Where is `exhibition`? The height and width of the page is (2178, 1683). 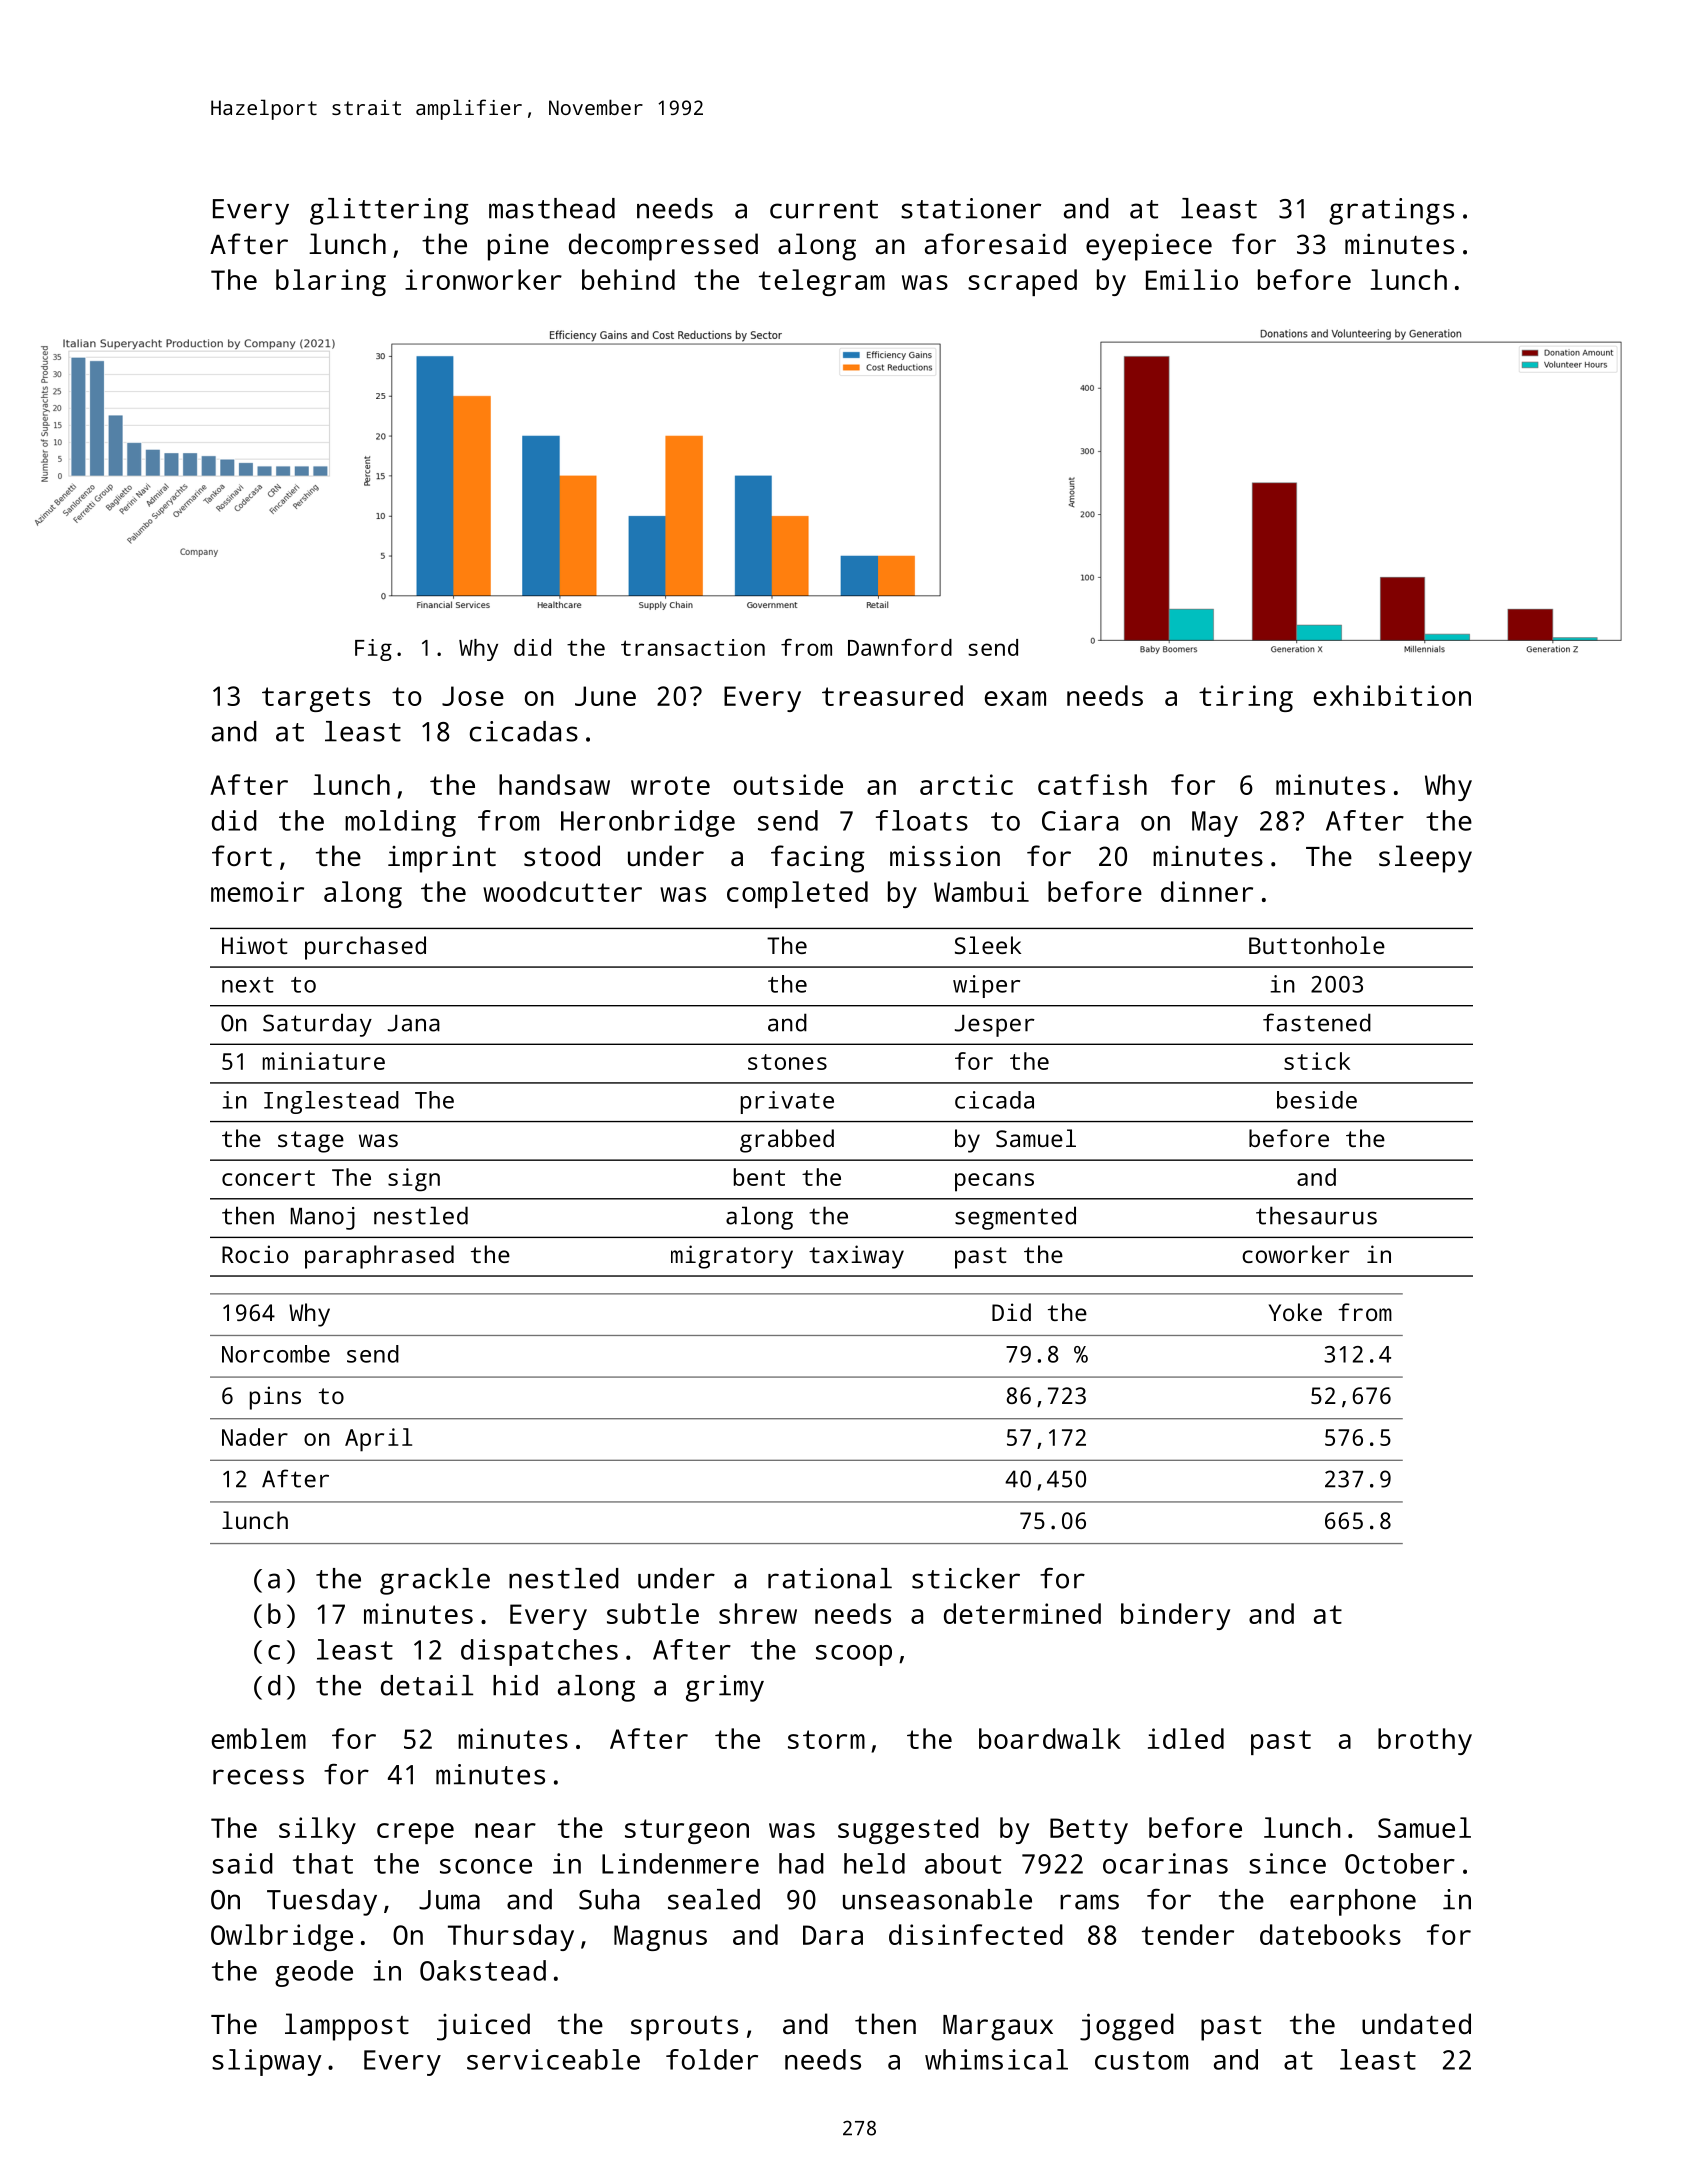
exhibition is located at coordinates (1392, 695).
